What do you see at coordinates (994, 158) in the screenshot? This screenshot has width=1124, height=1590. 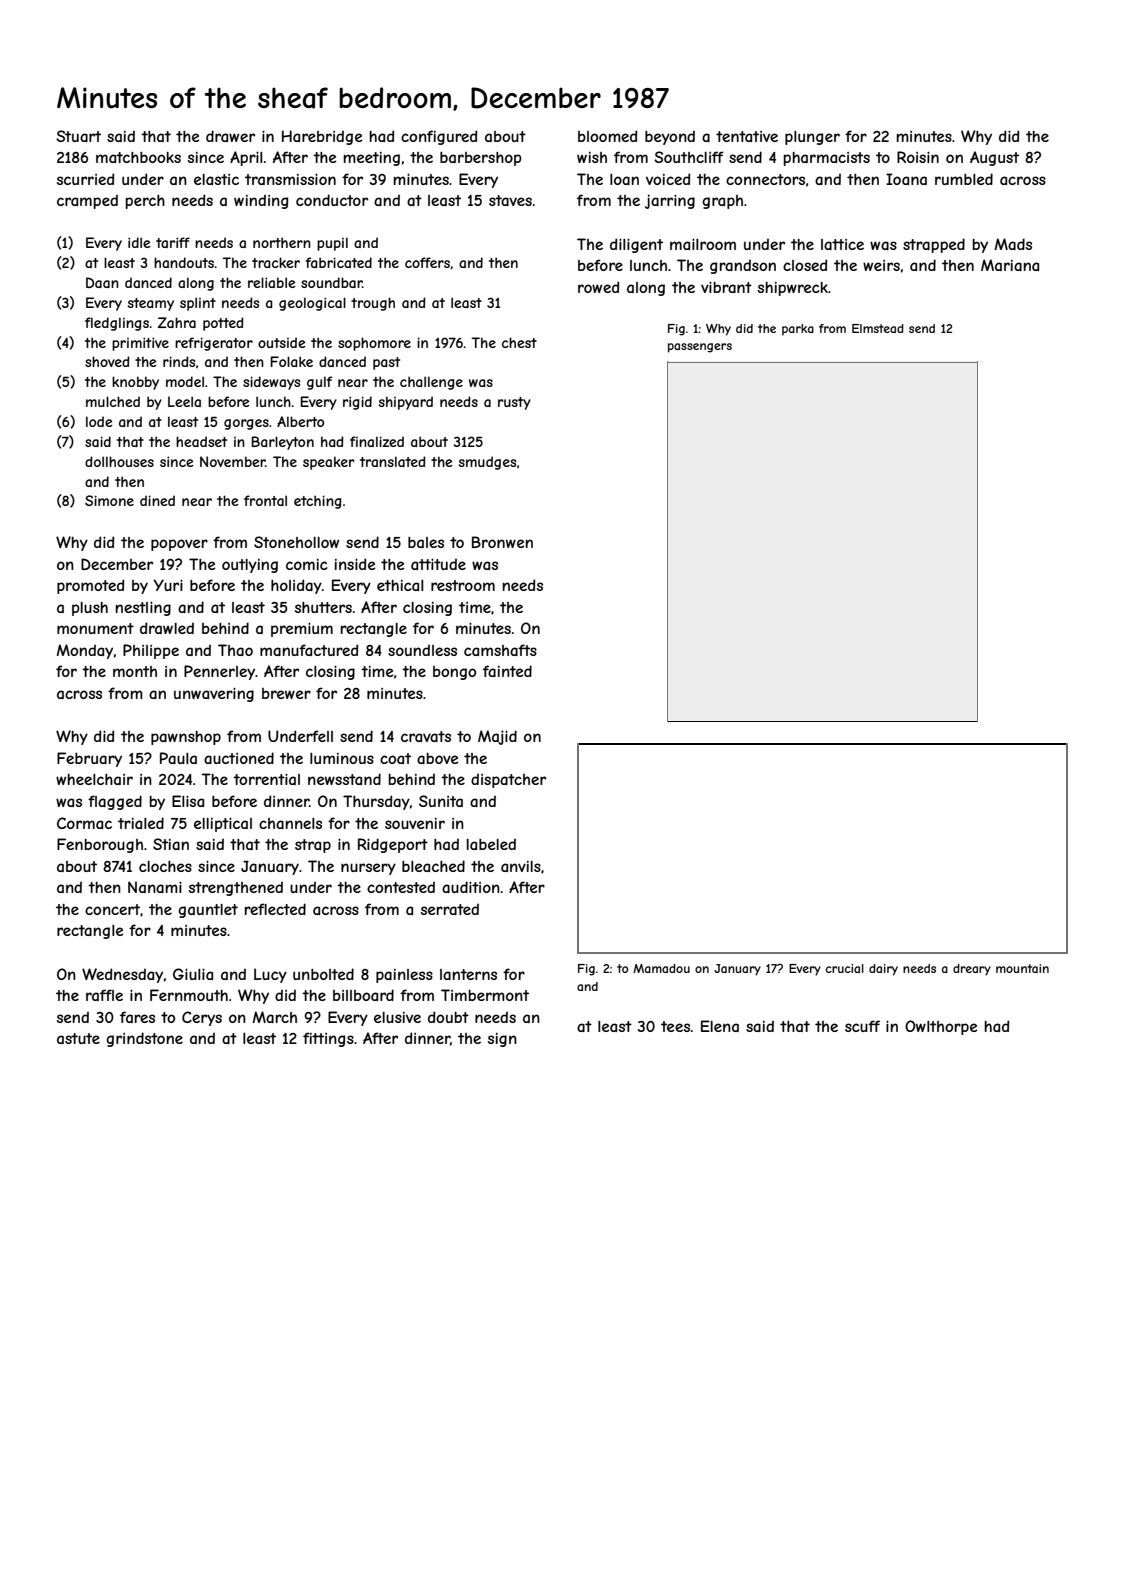 I see `August` at bounding box center [994, 158].
